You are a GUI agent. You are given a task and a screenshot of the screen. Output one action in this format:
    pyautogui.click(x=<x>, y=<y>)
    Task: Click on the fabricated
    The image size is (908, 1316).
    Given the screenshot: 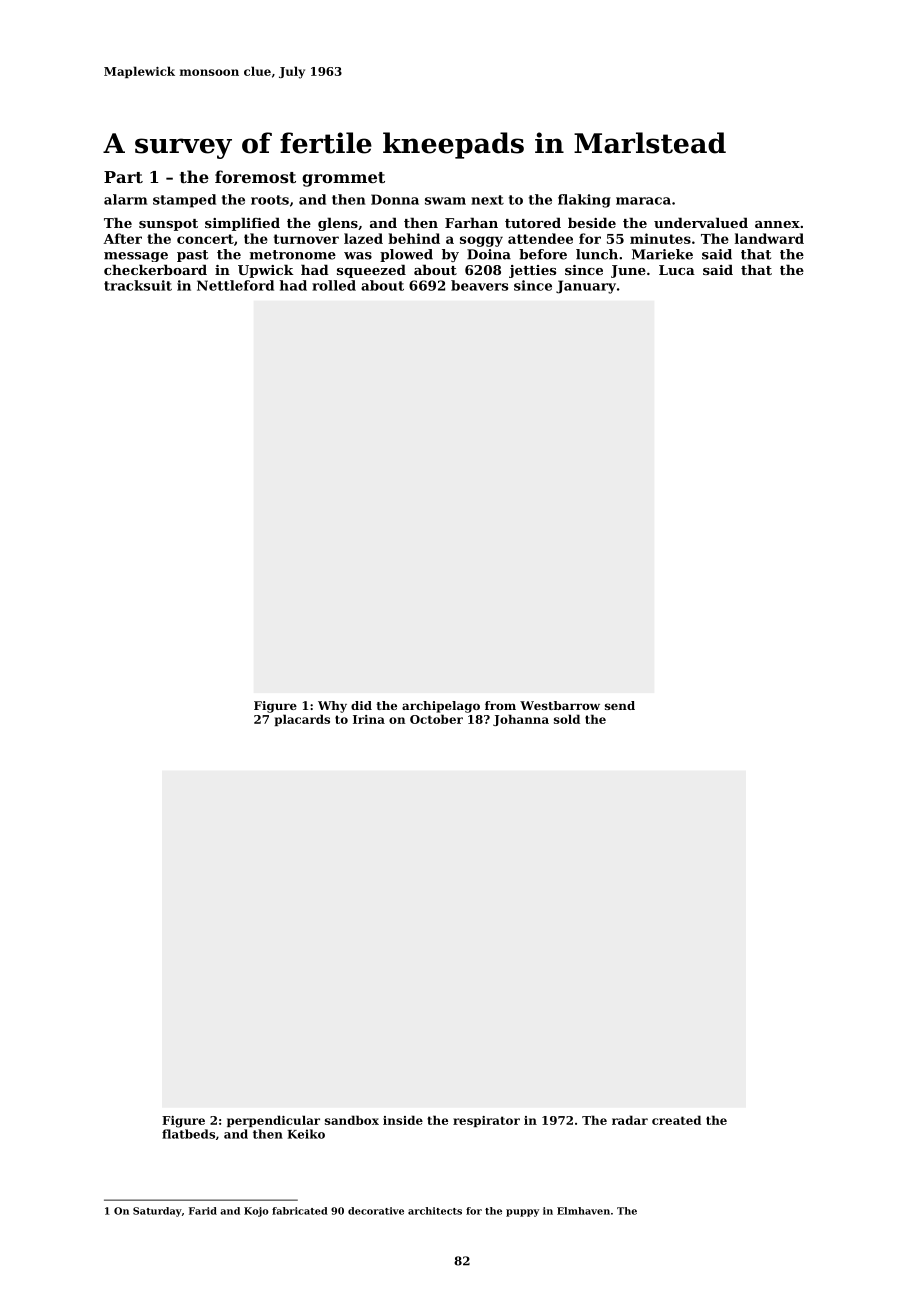 What is the action you would take?
    pyautogui.click(x=300, y=1211)
